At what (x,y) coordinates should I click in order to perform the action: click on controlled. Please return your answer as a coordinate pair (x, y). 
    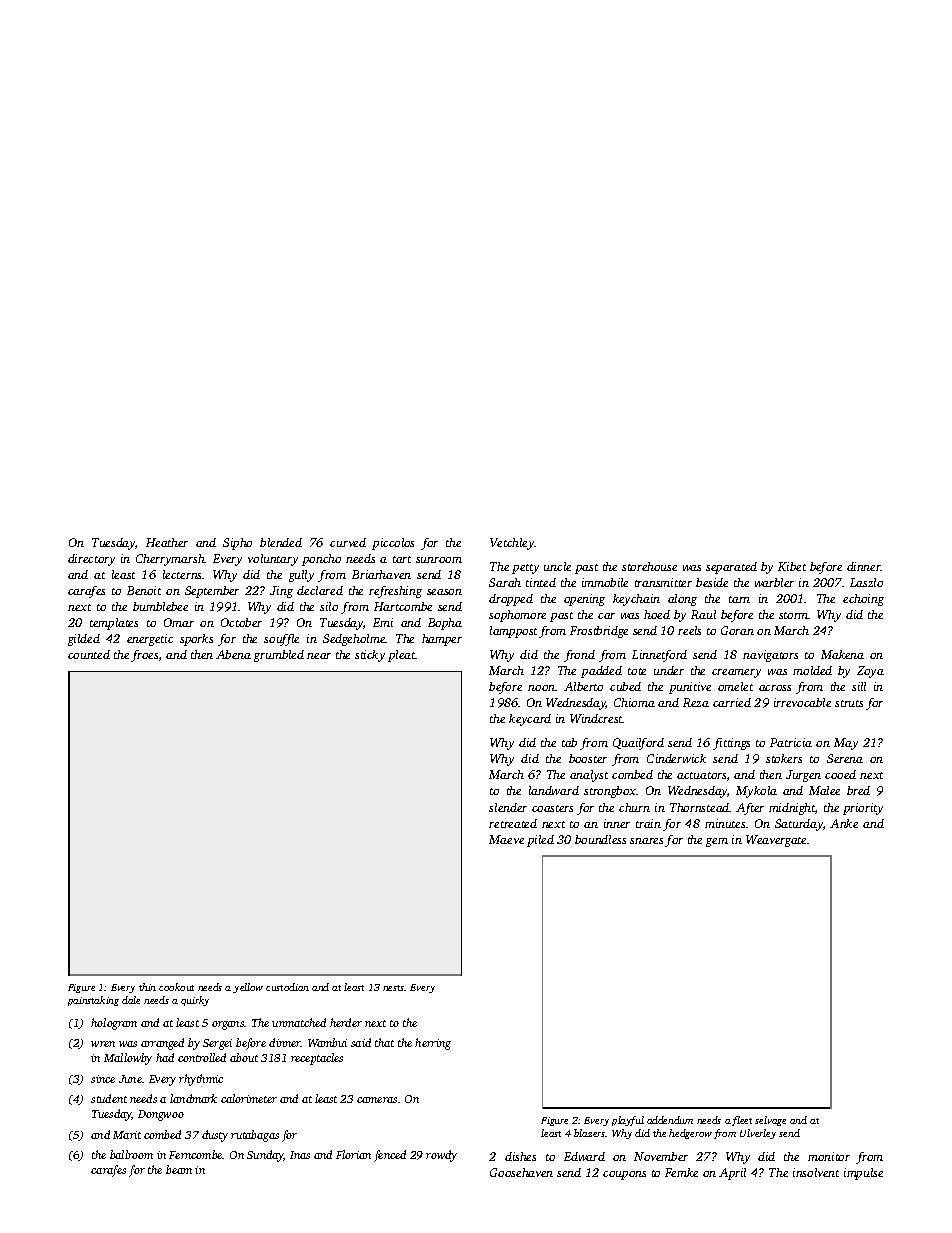
    Looking at the image, I should click on (202, 1057).
